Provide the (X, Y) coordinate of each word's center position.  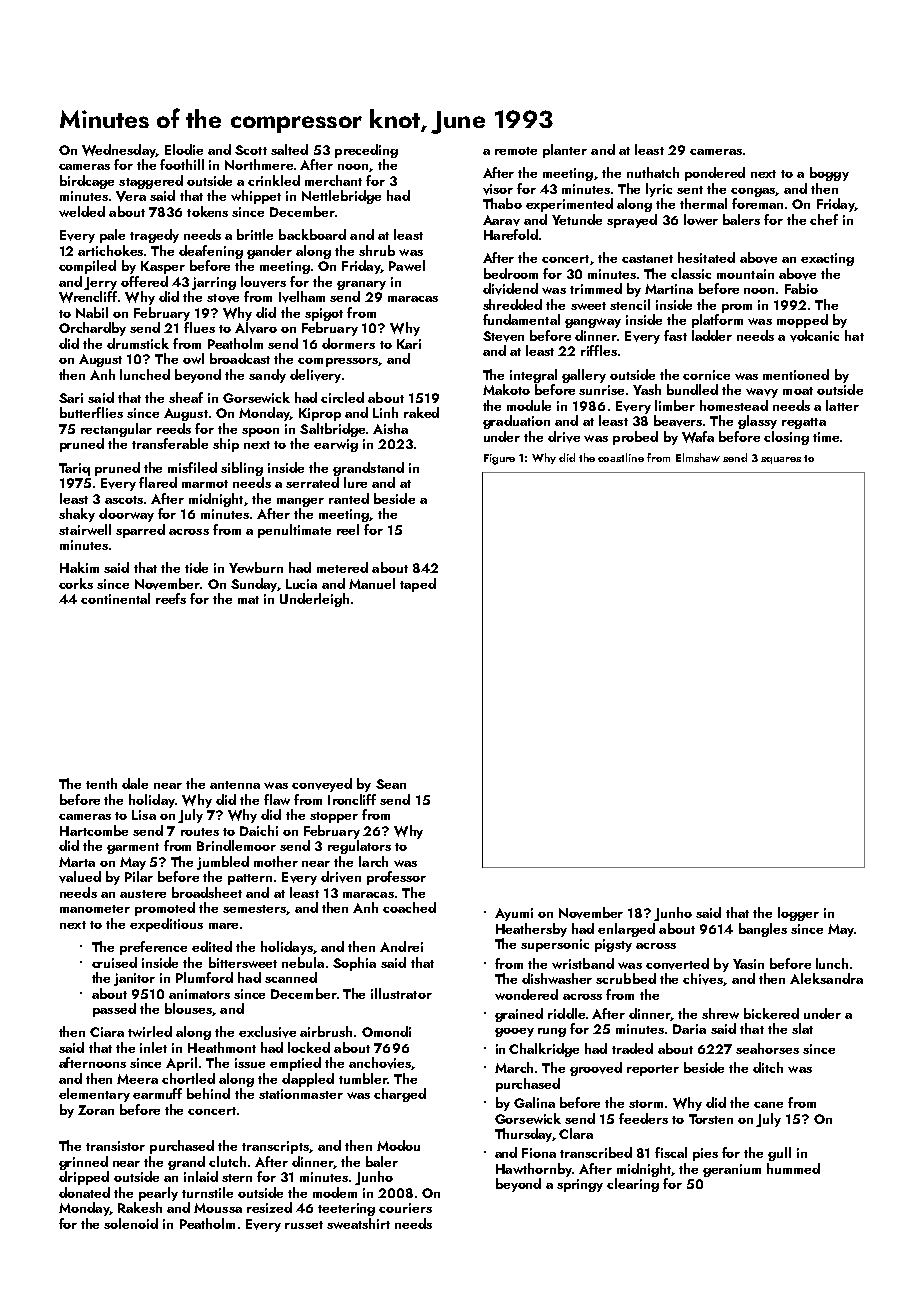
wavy (762, 393)
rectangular (116, 430)
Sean (391, 784)
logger (798, 914)
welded (82, 211)
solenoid (131, 1223)
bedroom (511, 273)
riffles (599, 350)
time (826, 437)
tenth (101, 783)
